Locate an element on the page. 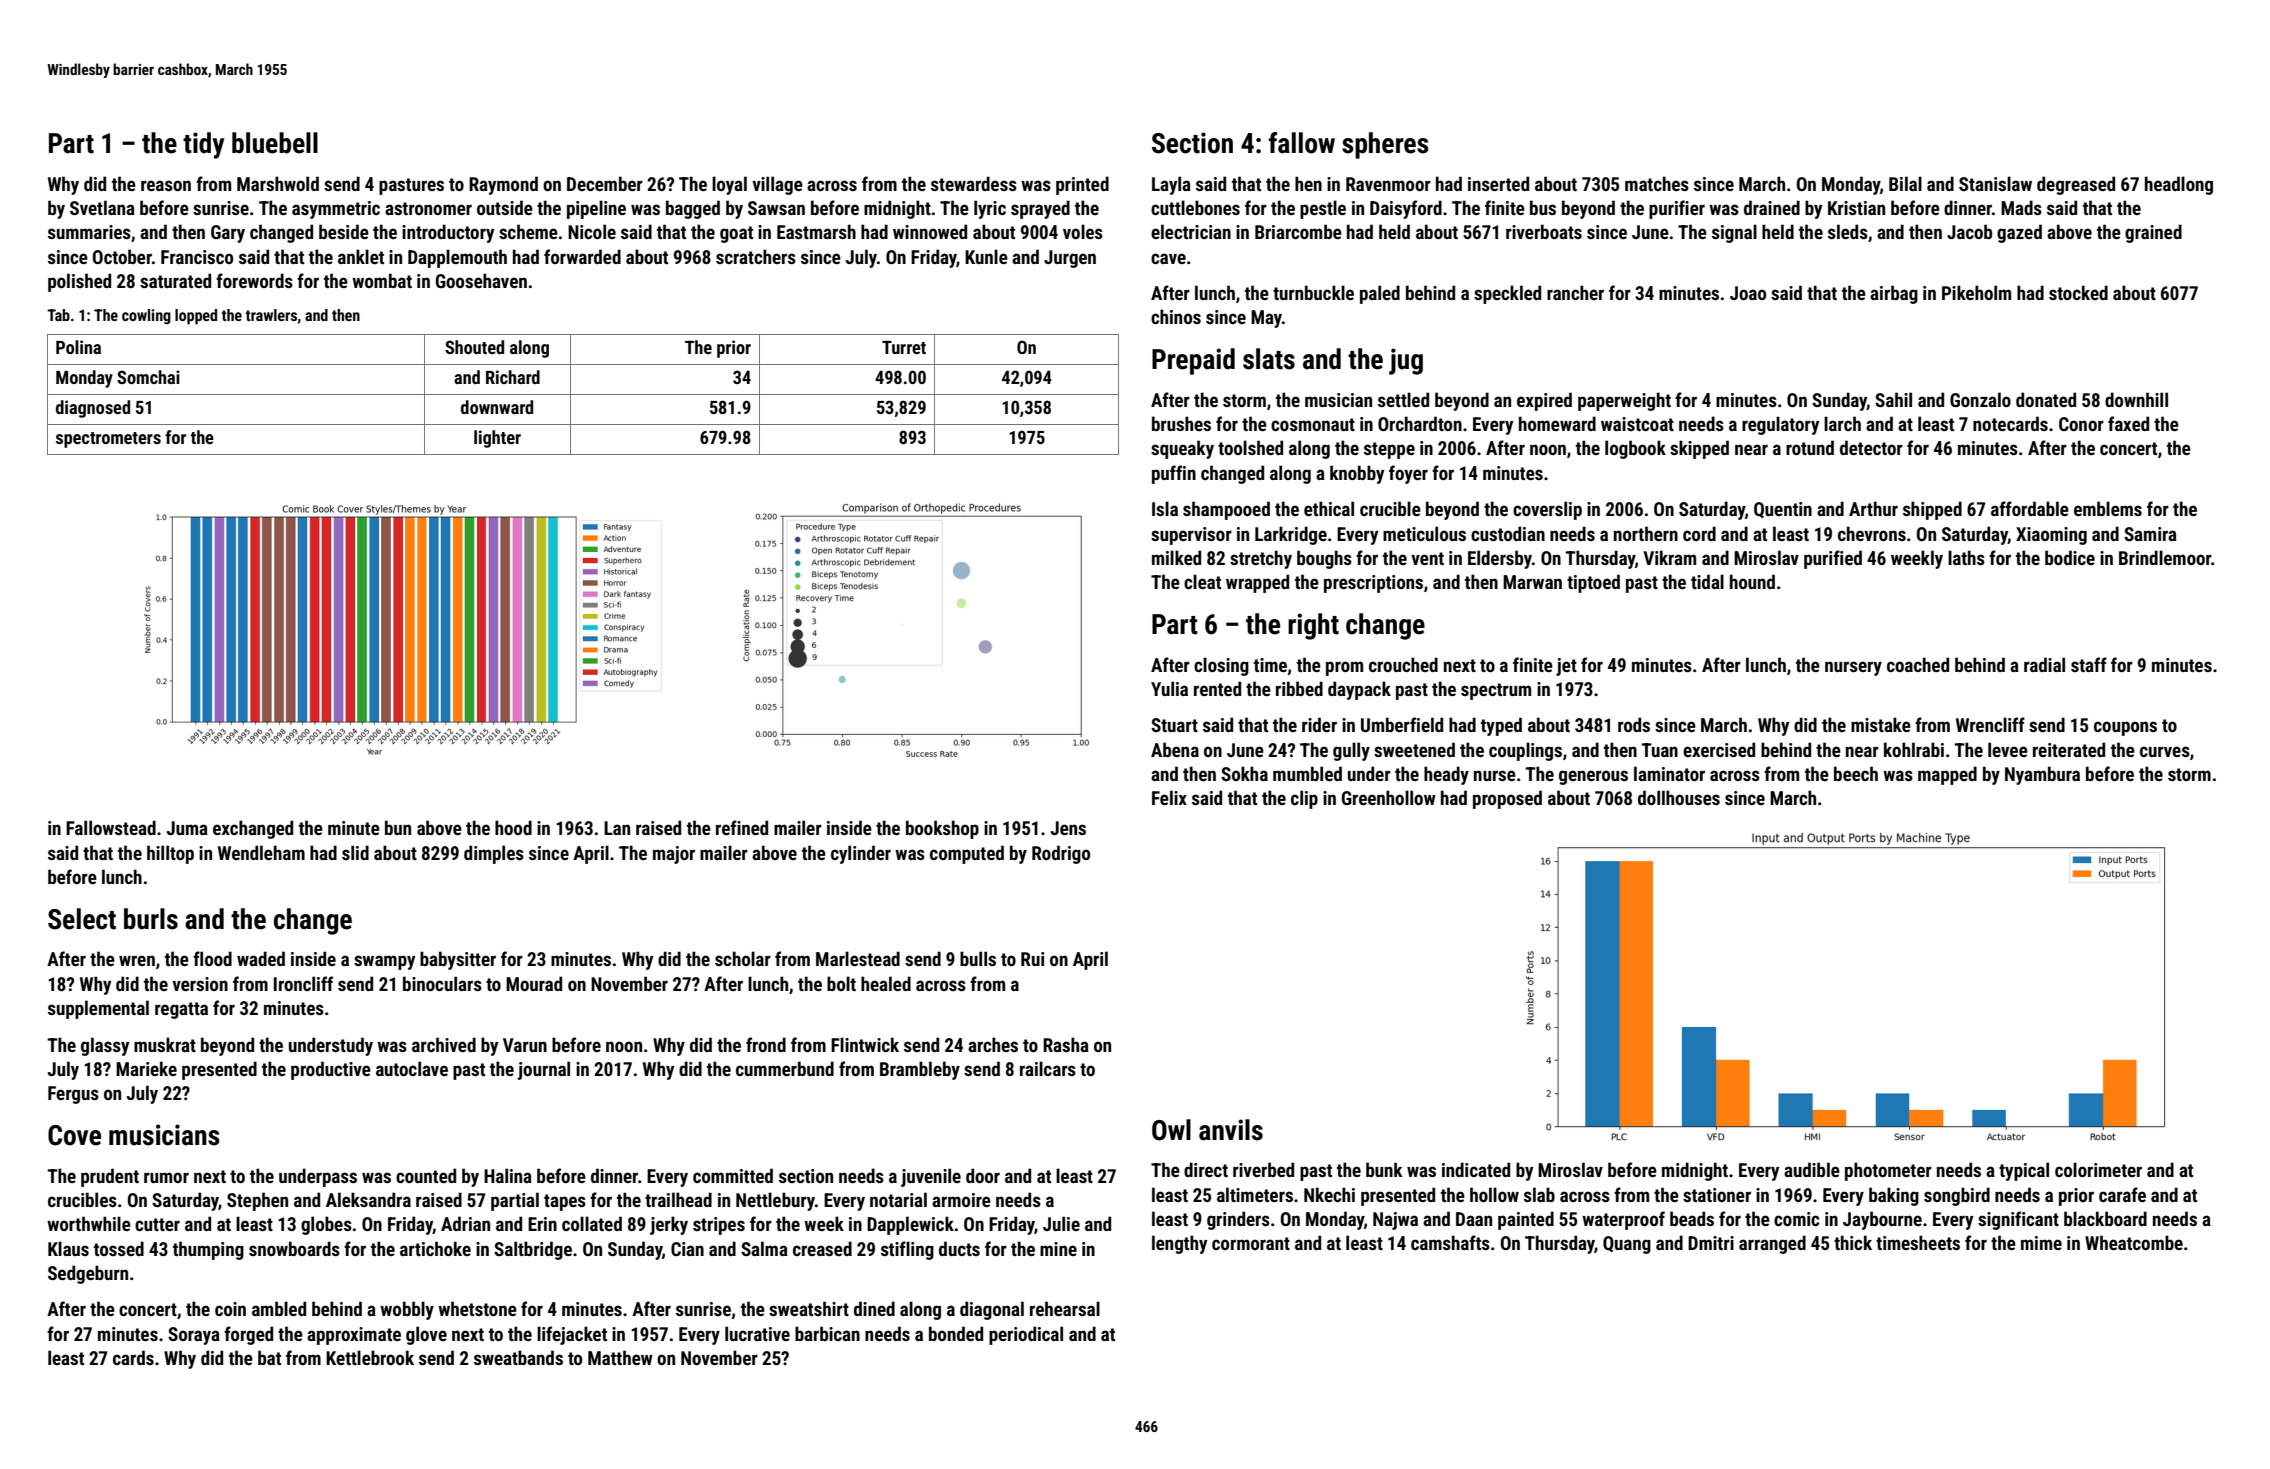 This image has height=1469, width=2270. audible is located at coordinates (1812, 1169).
